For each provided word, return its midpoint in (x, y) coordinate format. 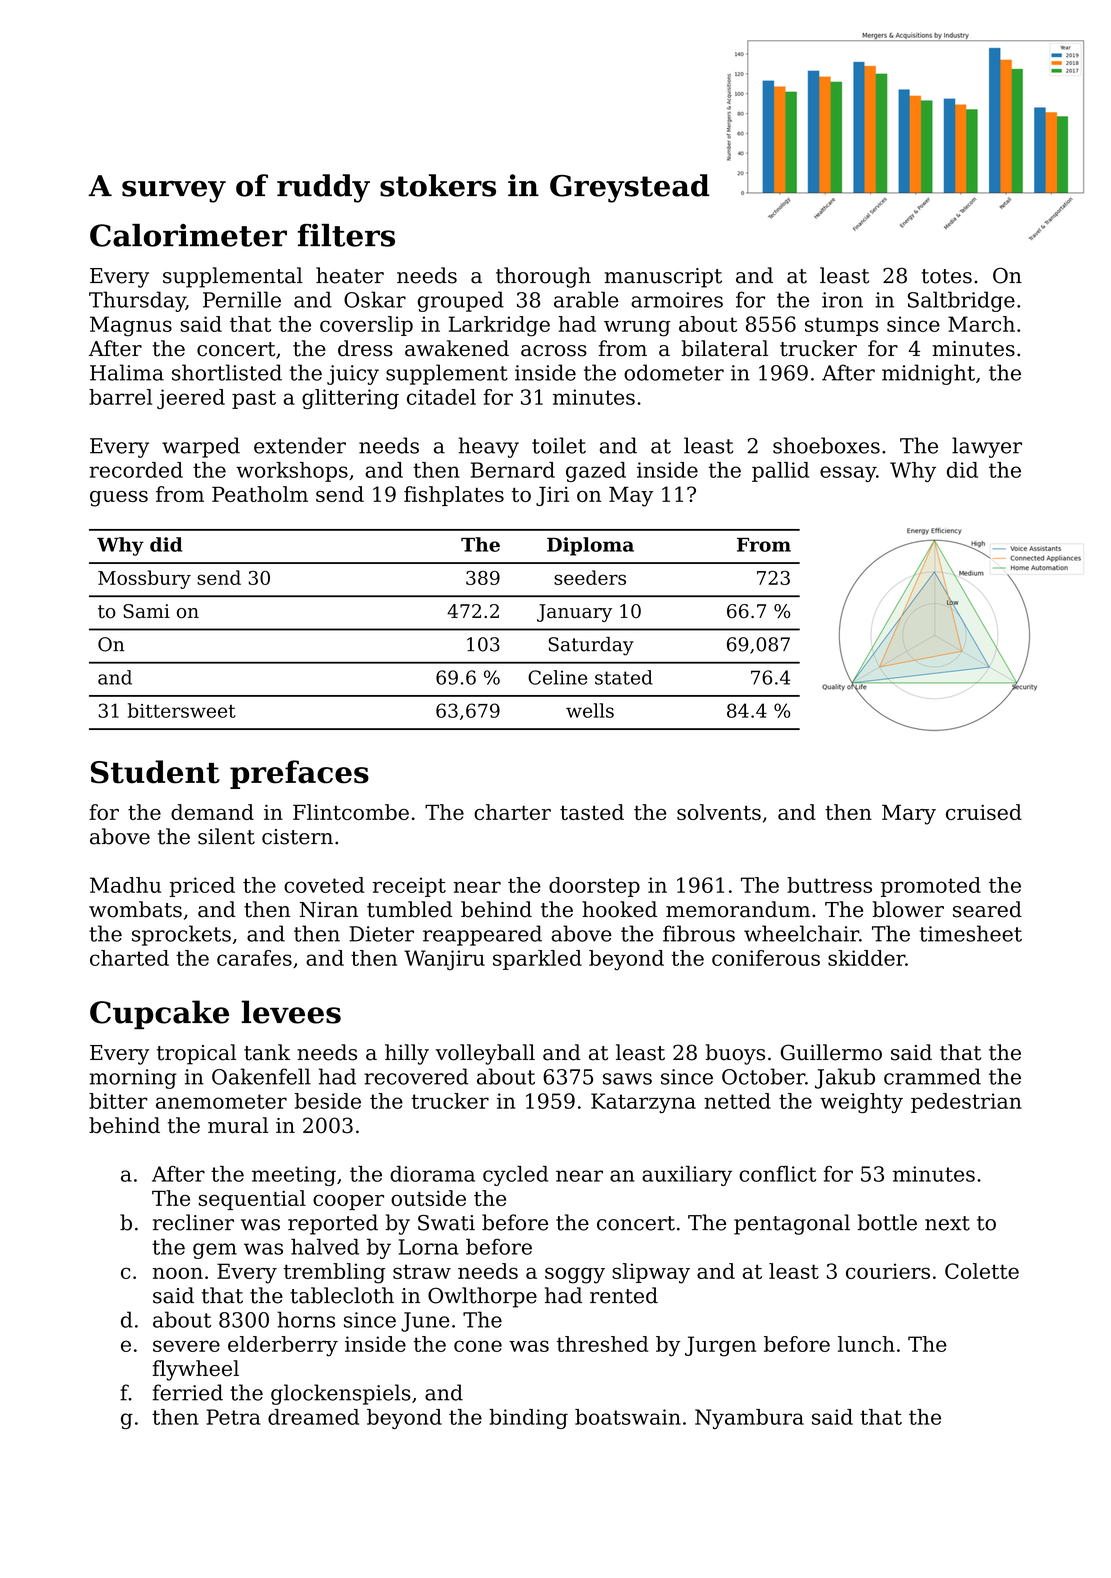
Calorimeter (188, 235)
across (554, 351)
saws (627, 1079)
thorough (543, 277)
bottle (887, 1222)
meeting (294, 1176)
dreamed (313, 1417)
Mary (909, 814)
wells (590, 710)
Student (155, 772)
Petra (233, 1417)
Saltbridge (961, 301)
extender (300, 445)
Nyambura (749, 1419)
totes (946, 276)
